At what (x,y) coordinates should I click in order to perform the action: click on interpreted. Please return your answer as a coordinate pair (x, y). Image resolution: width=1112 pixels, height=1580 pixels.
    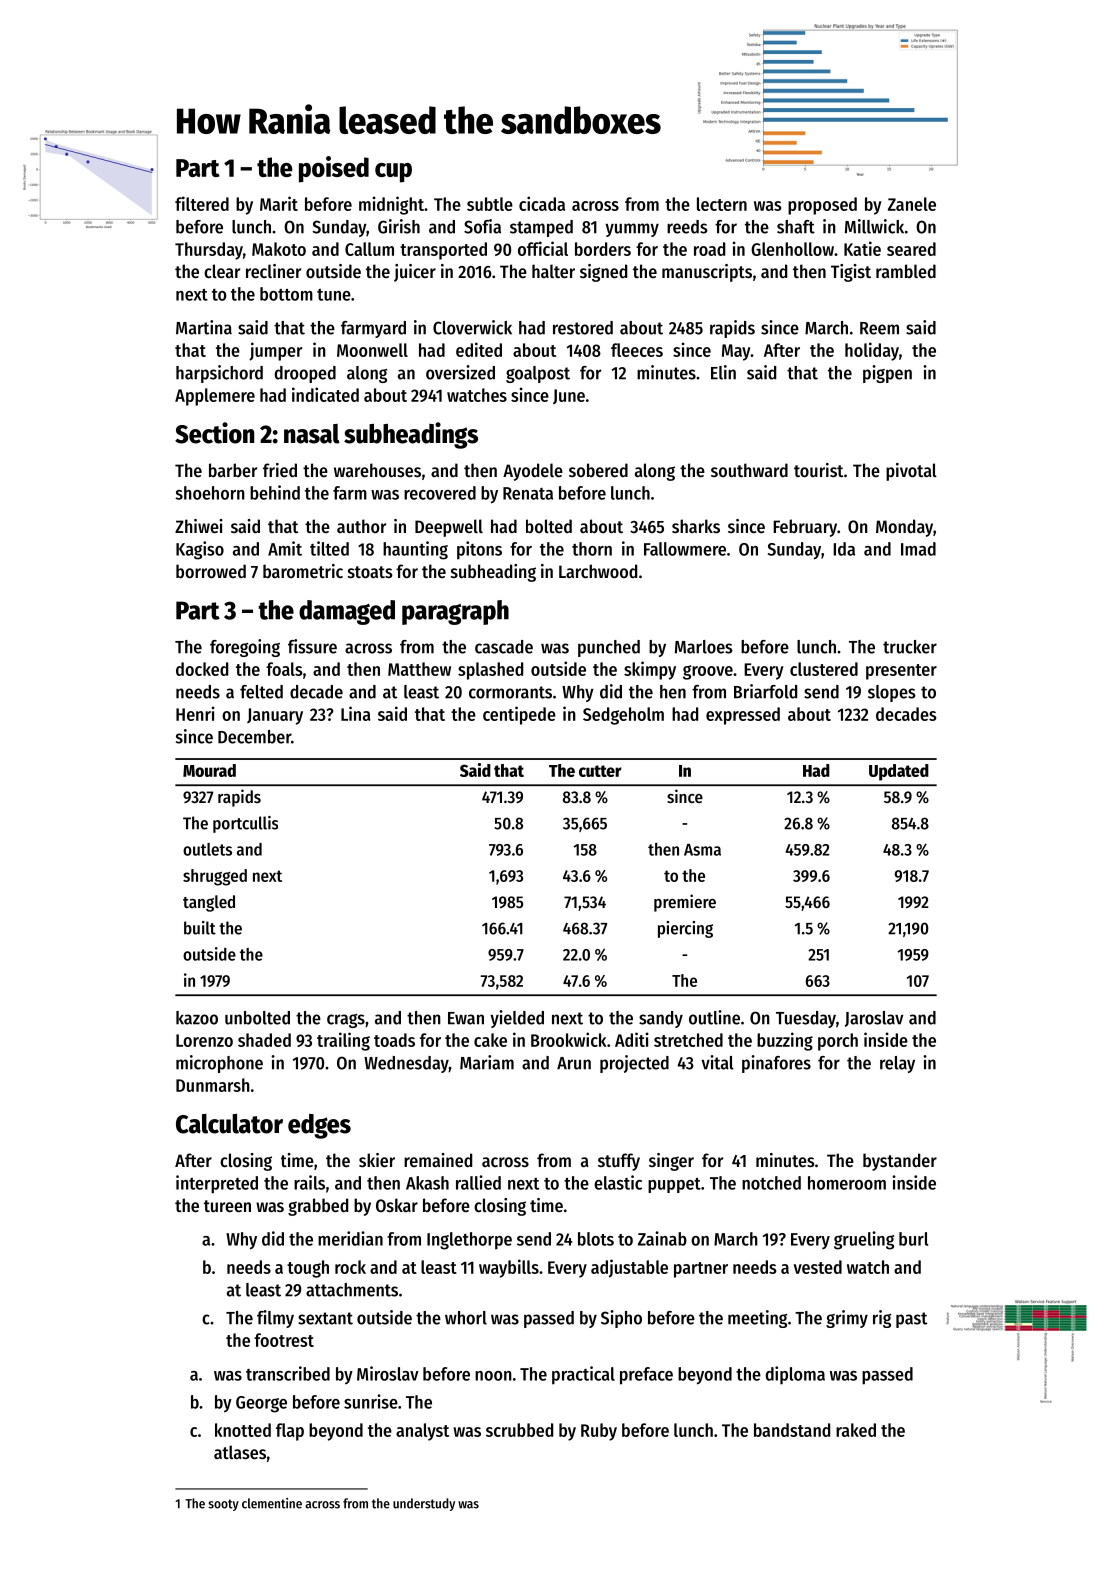
    Looking at the image, I should click on (217, 1184).
